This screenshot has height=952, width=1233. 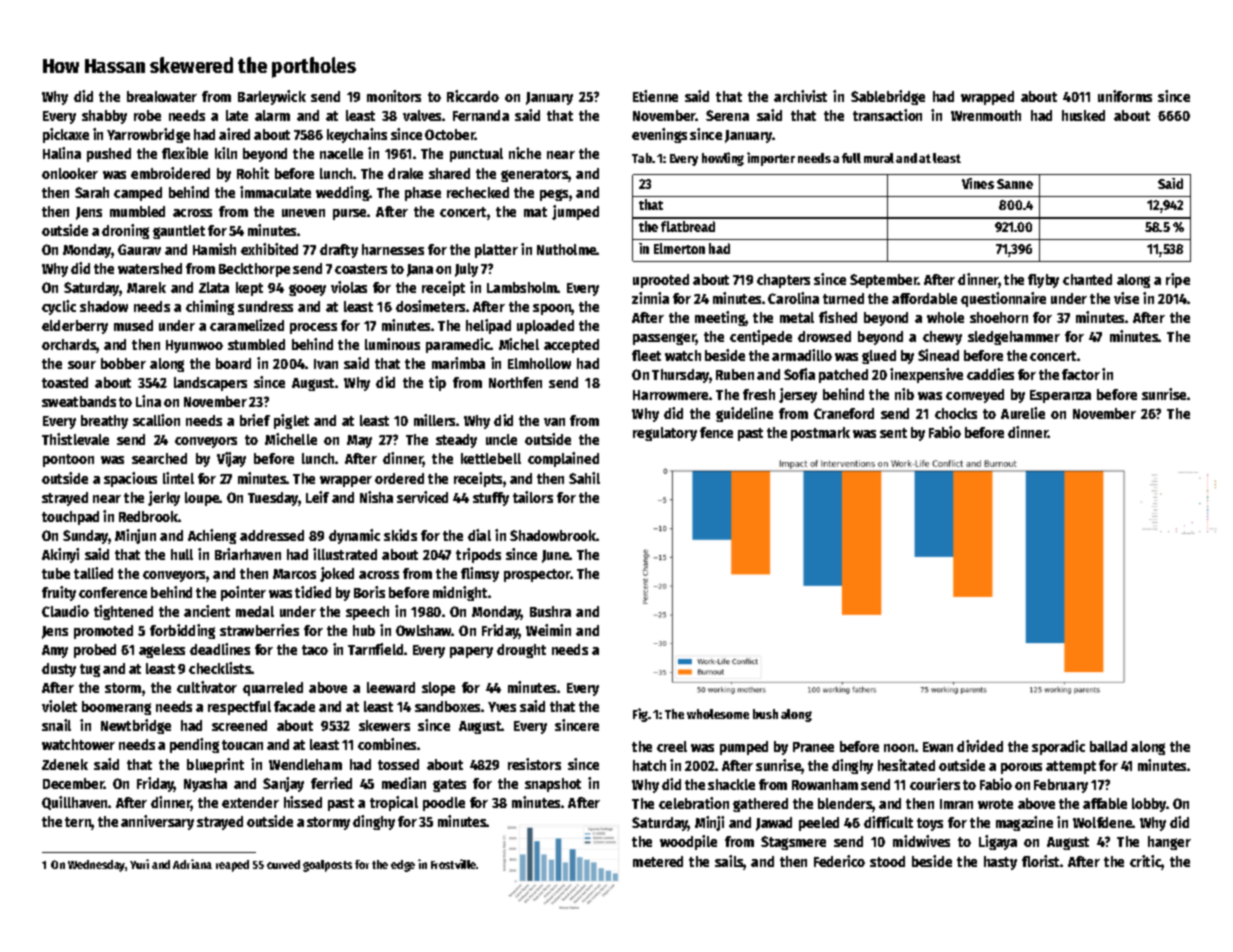 What do you see at coordinates (990, 374) in the screenshot?
I see `caddies` at bounding box center [990, 374].
